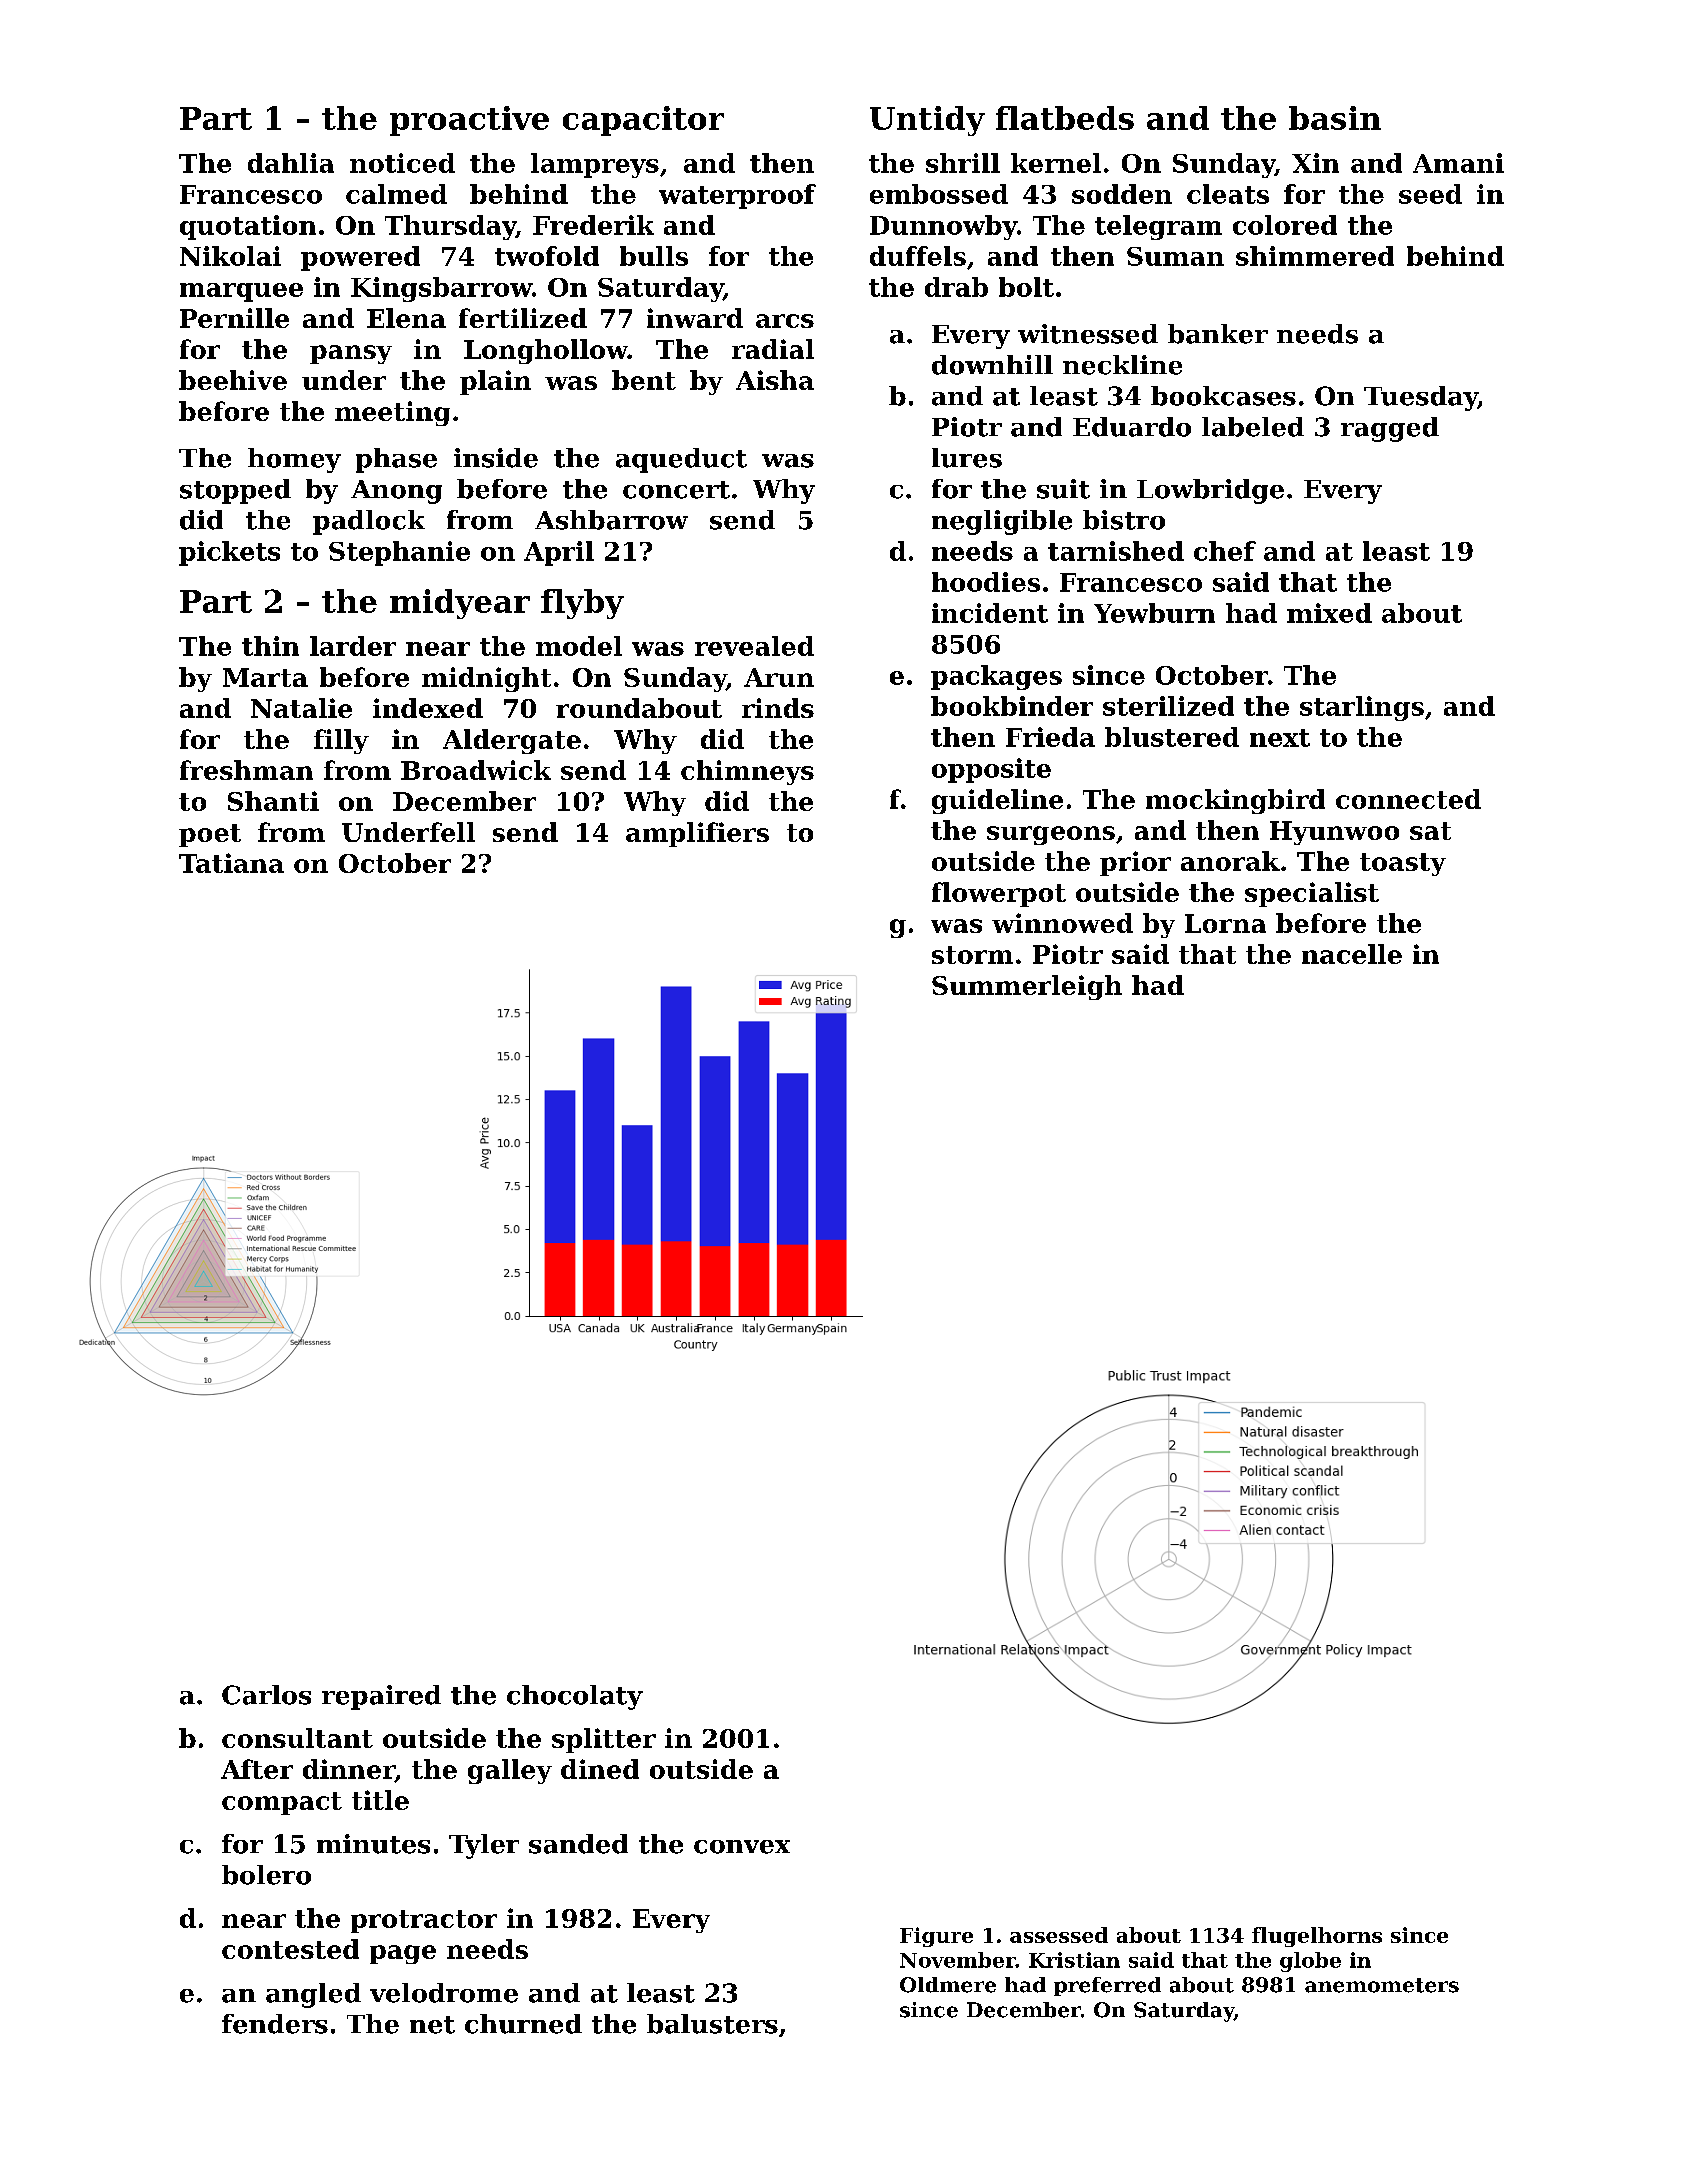 The image size is (1683, 2178). What do you see at coordinates (1408, 799) in the screenshot?
I see `connected` at bounding box center [1408, 799].
